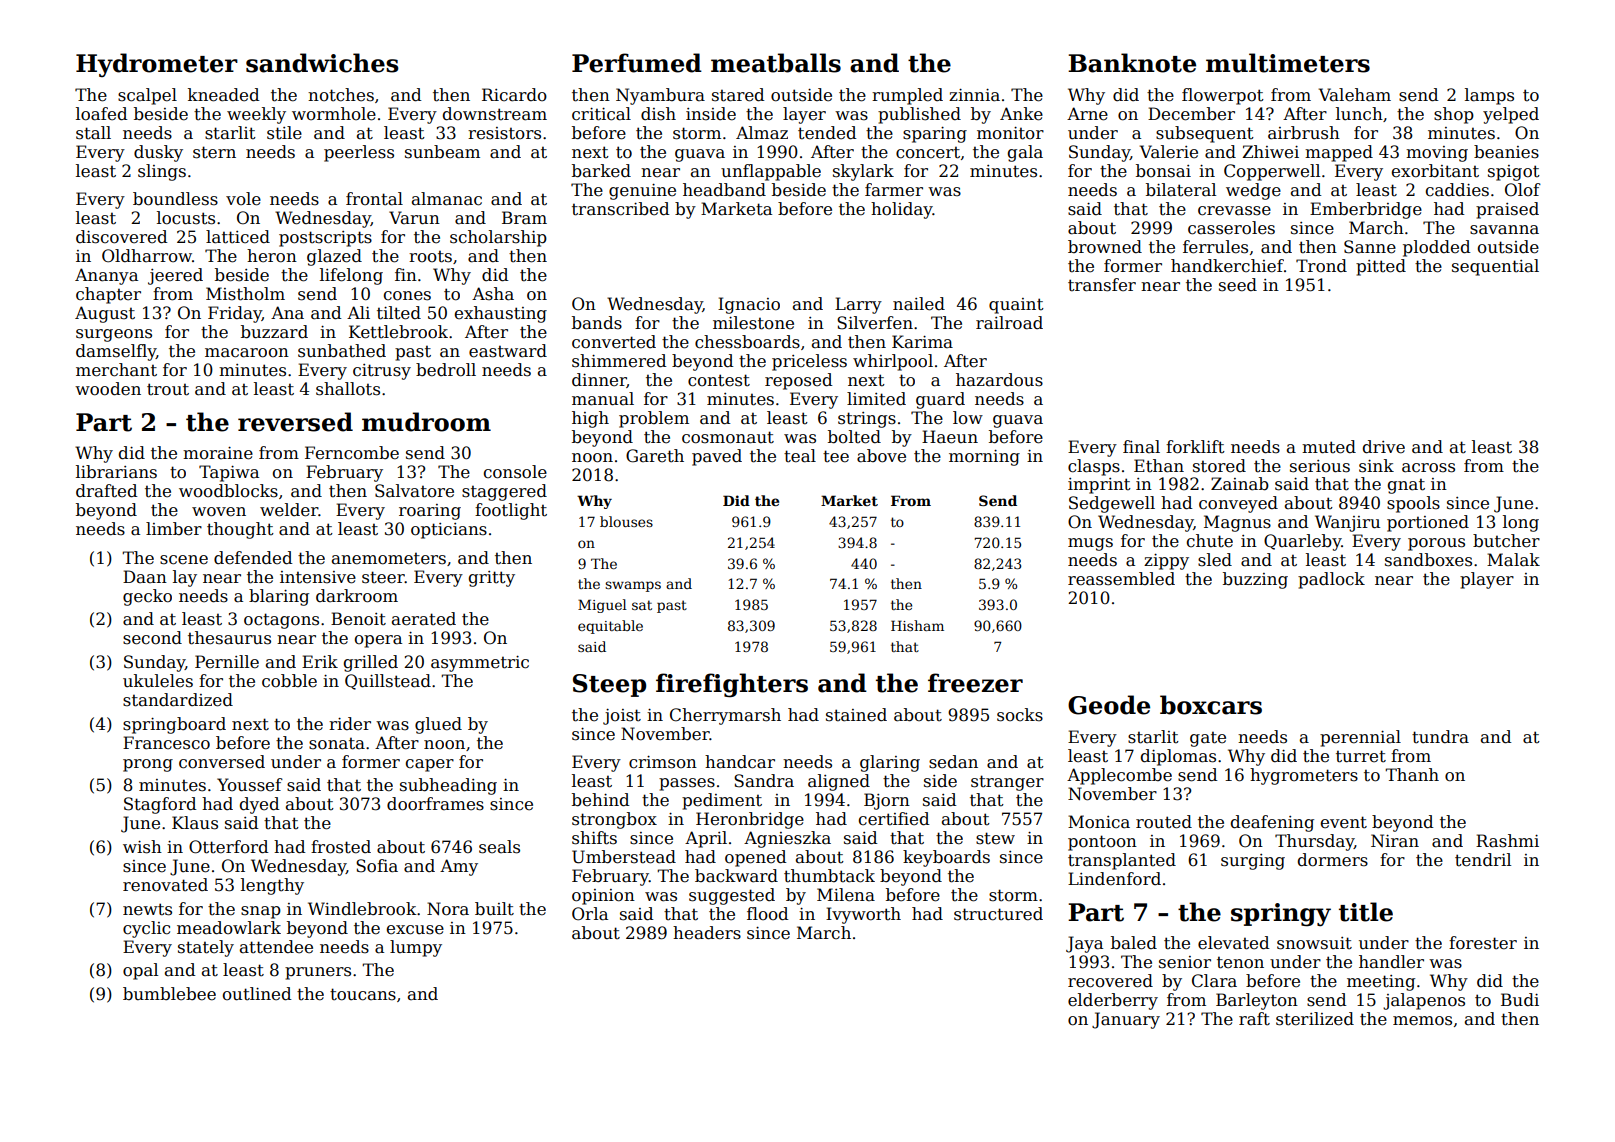 This image has height=1142, width=1615. Describe the element at coordinates (350, 724) in the image. I see `rider` at that location.
